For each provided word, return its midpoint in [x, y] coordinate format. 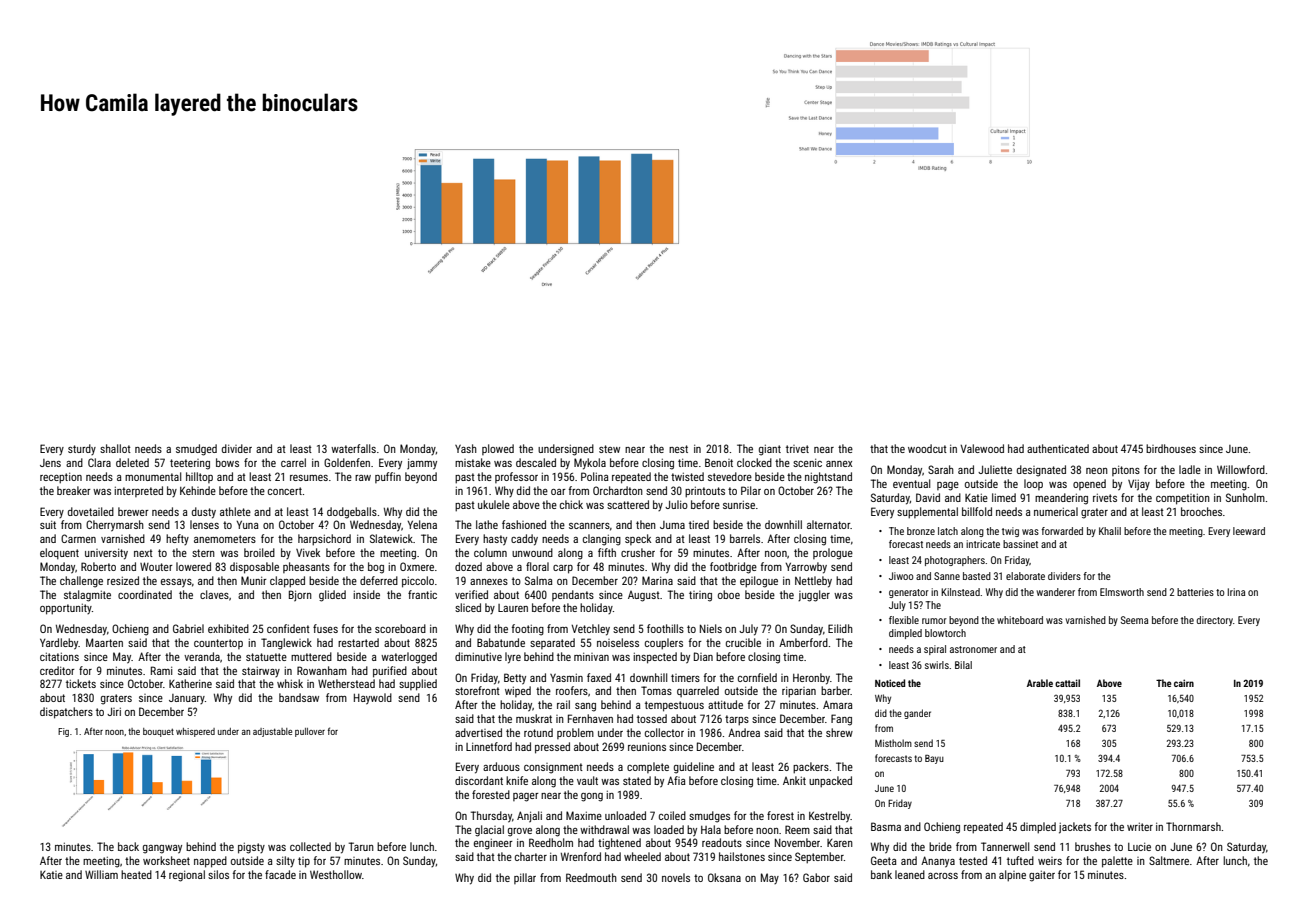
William [101, 874]
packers [811, 768]
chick [571, 504]
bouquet [158, 732]
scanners [589, 526]
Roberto [98, 566]
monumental [153, 476]
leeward [1249, 531]
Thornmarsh [1193, 826]
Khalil [1110, 531]
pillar [525, 878]
